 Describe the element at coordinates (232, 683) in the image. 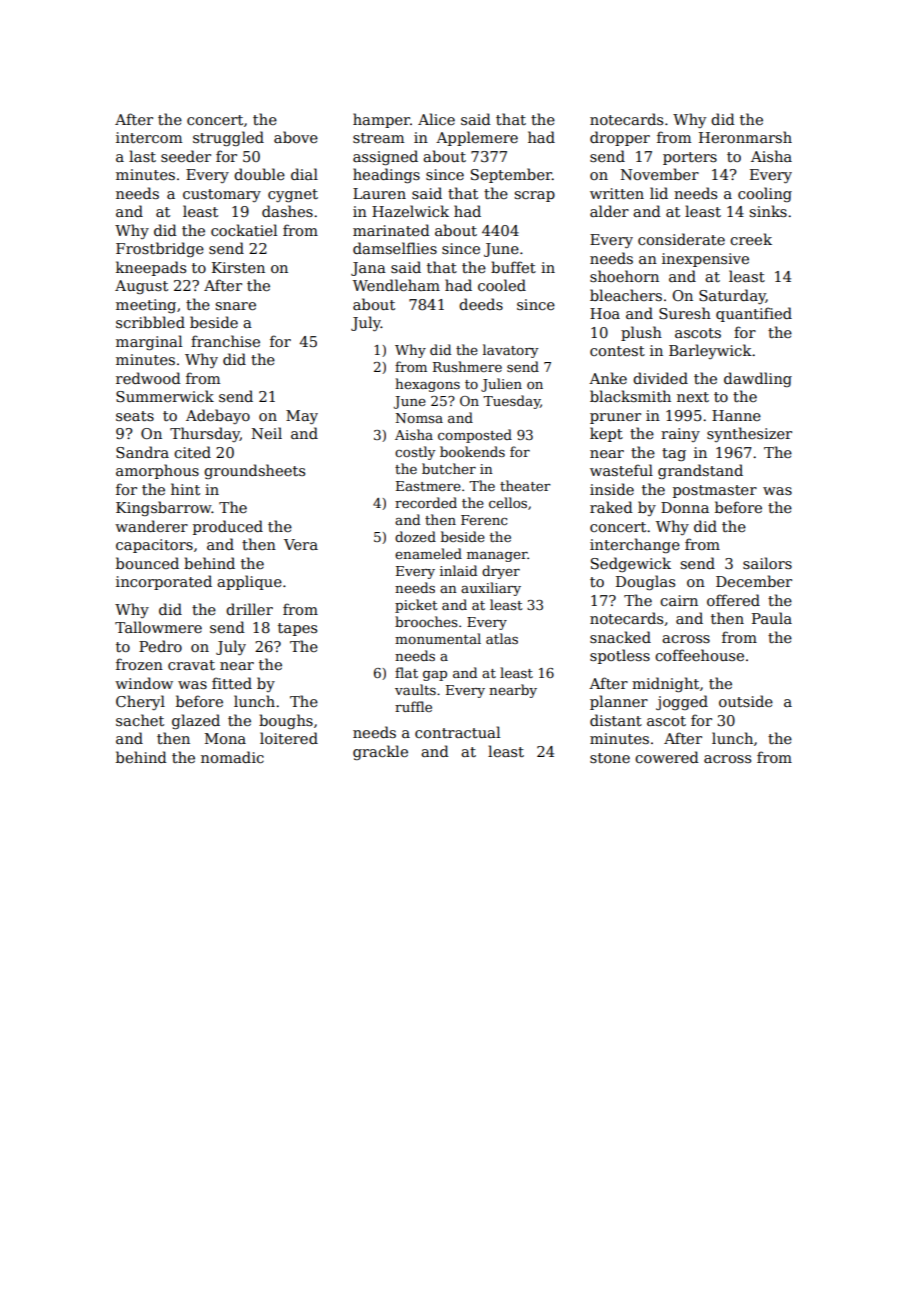

I see `fitted` at that location.
